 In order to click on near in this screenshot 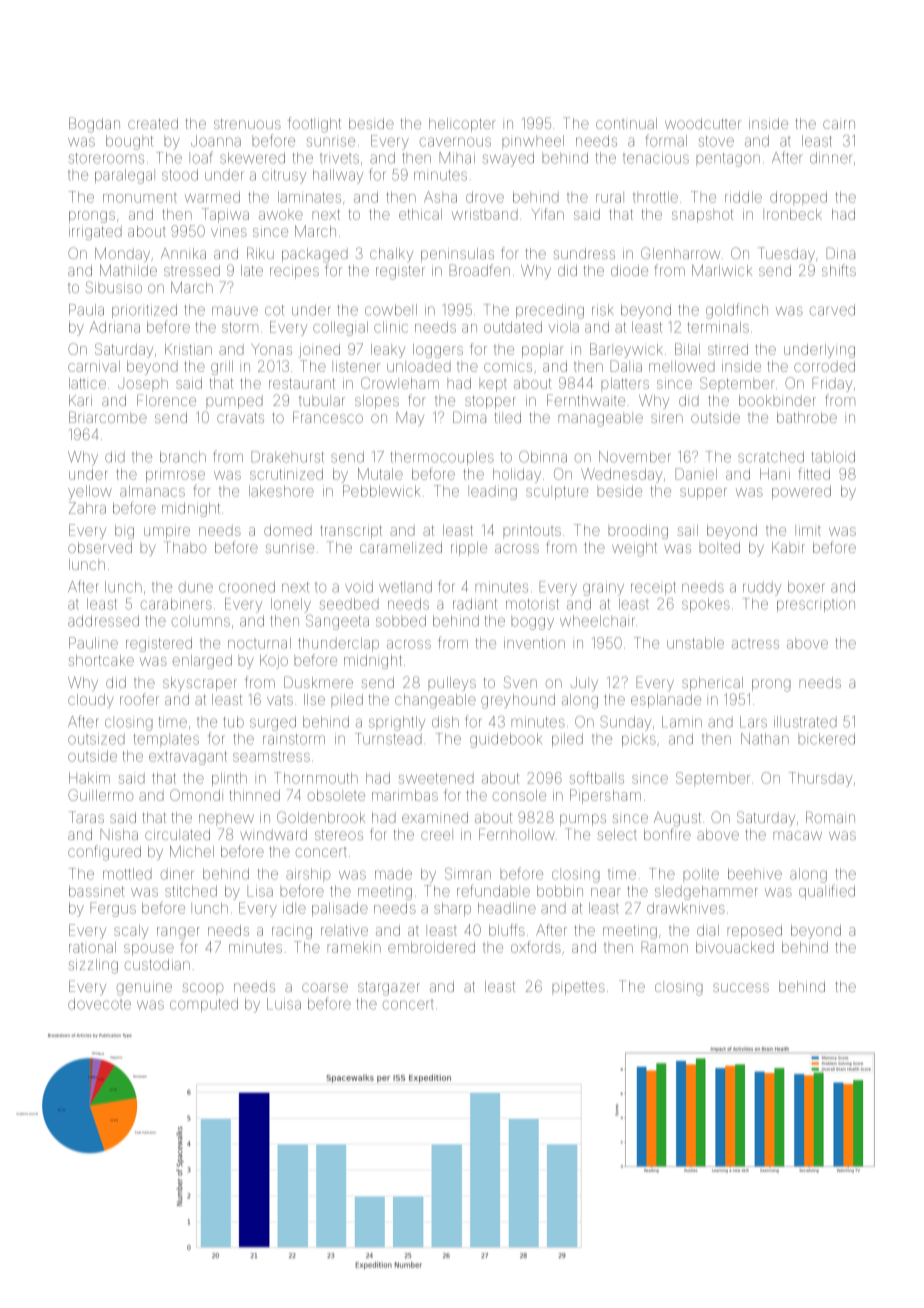, I will do `click(605, 892)`.
